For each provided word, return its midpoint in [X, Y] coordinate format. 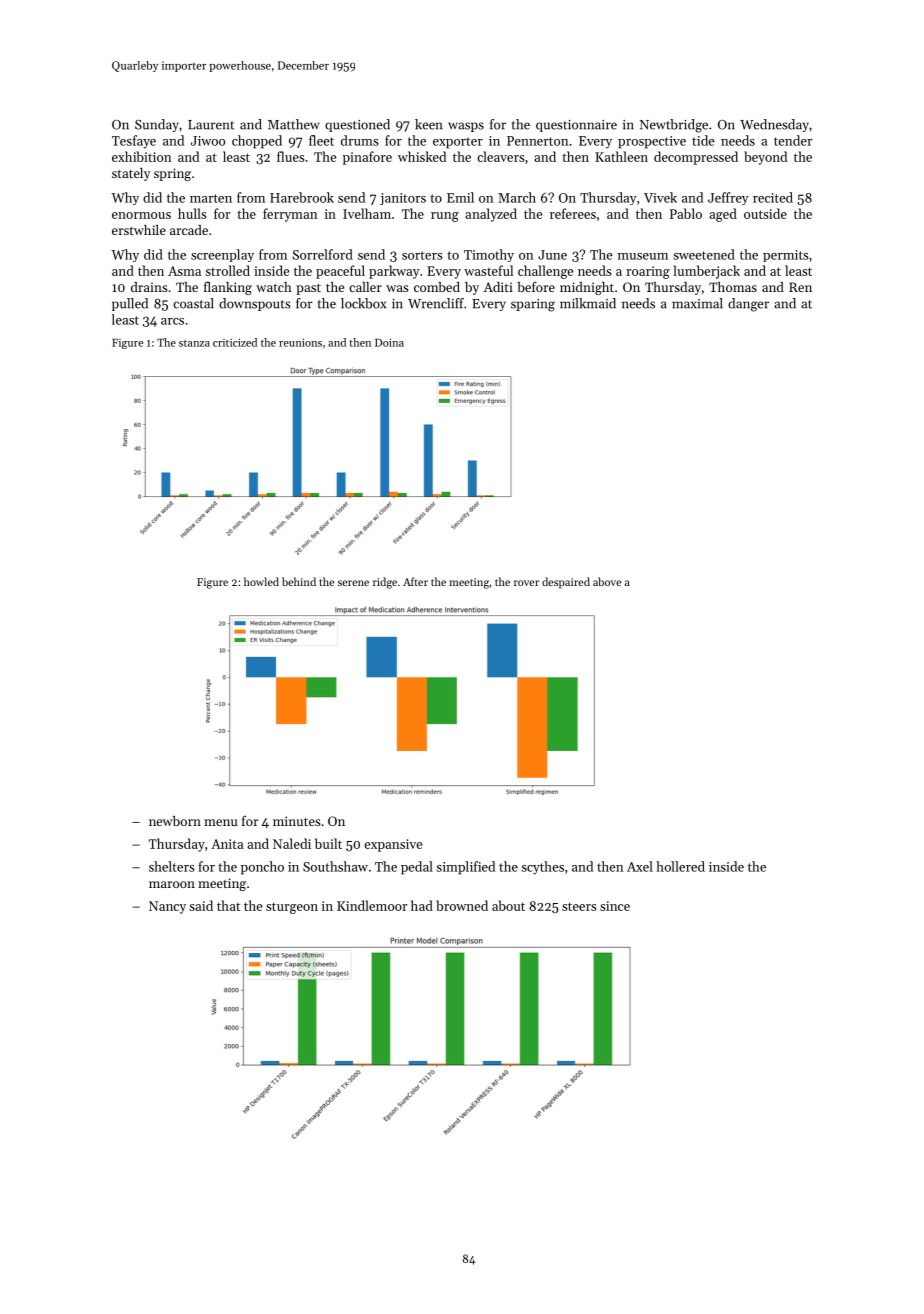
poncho [262, 868]
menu [220, 822]
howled [261, 581]
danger [748, 305]
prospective [652, 142]
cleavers [500, 156]
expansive [393, 845]
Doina [389, 342]
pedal [417, 868]
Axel [640, 866]
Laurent [211, 125]
